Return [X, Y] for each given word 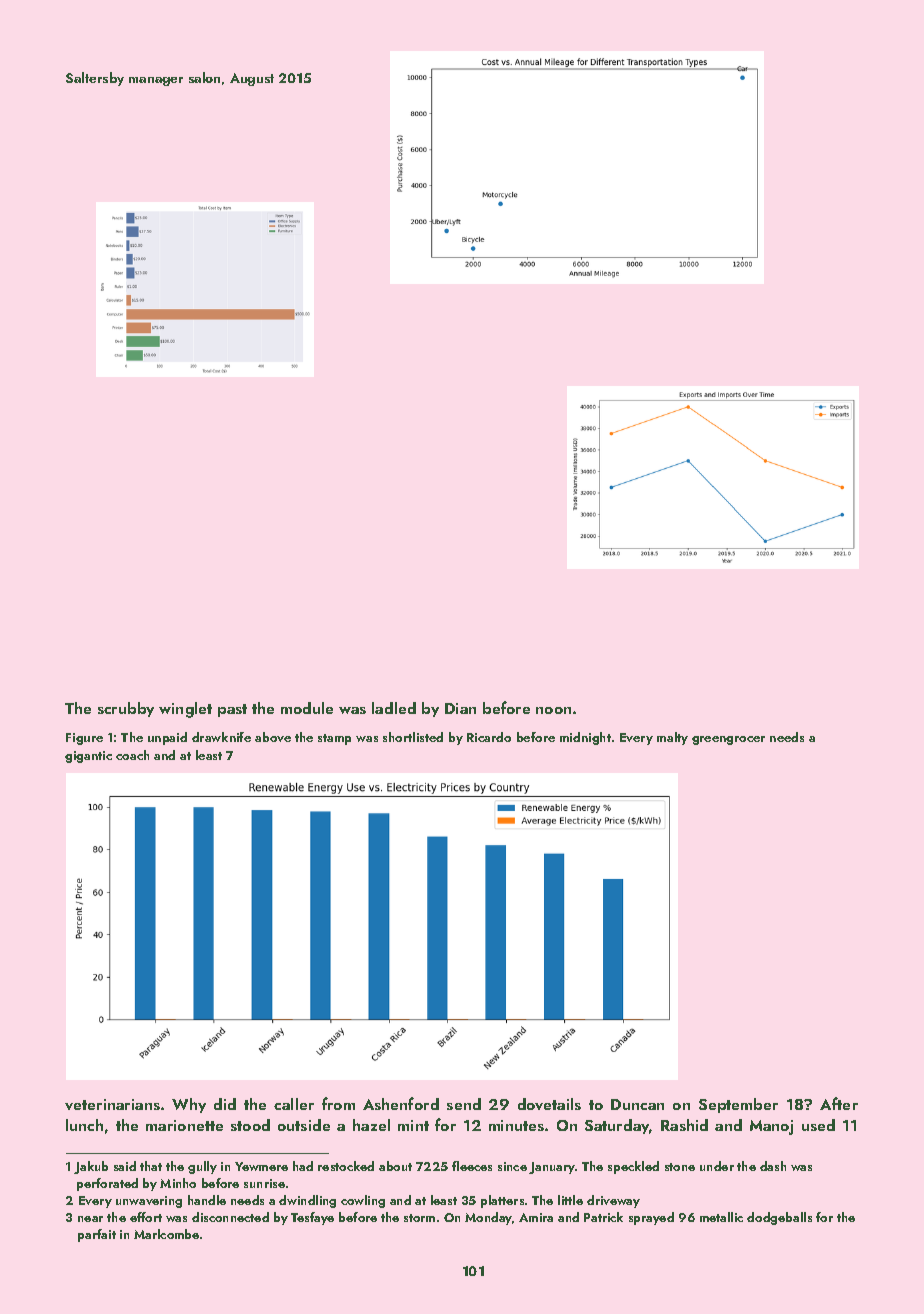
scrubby [126, 709]
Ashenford [401, 1103]
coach [132, 755]
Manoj [771, 1127]
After [839, 1103]
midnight [585, 738]
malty [672, 738]
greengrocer [728, 740]
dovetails [549, 1104]
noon [553, 710]
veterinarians [112, 1104]
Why [189, 1105]
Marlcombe [166, 1234]
